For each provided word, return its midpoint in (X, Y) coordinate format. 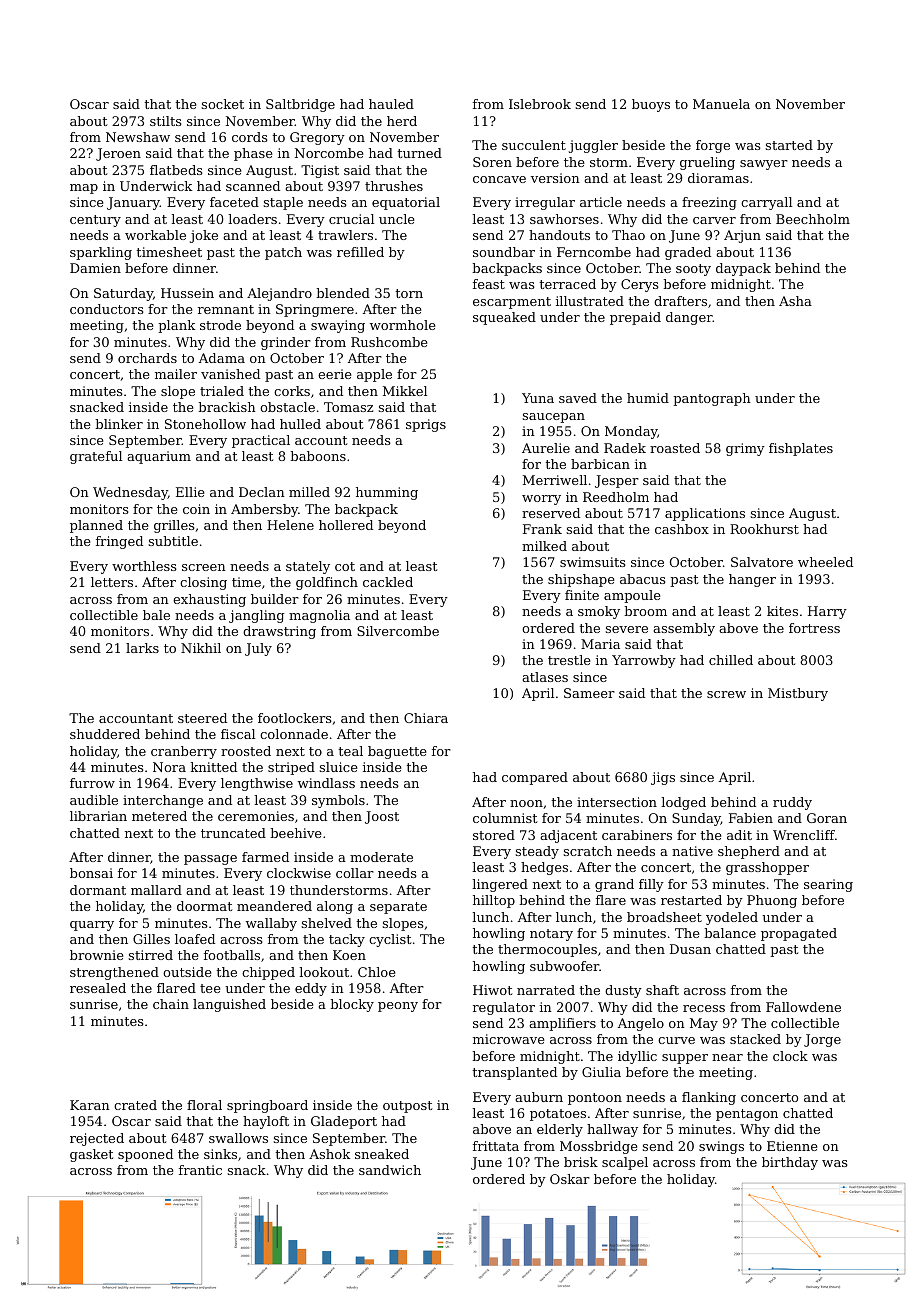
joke (204, 236)
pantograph (712, 399)
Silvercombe (398, 631)
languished (229, 1005)
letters (112, 582)
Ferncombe (594, 252)
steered (202, 718)
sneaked (382, 1154)
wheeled (825, 562)
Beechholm (813, 219)
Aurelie (546, 448)
